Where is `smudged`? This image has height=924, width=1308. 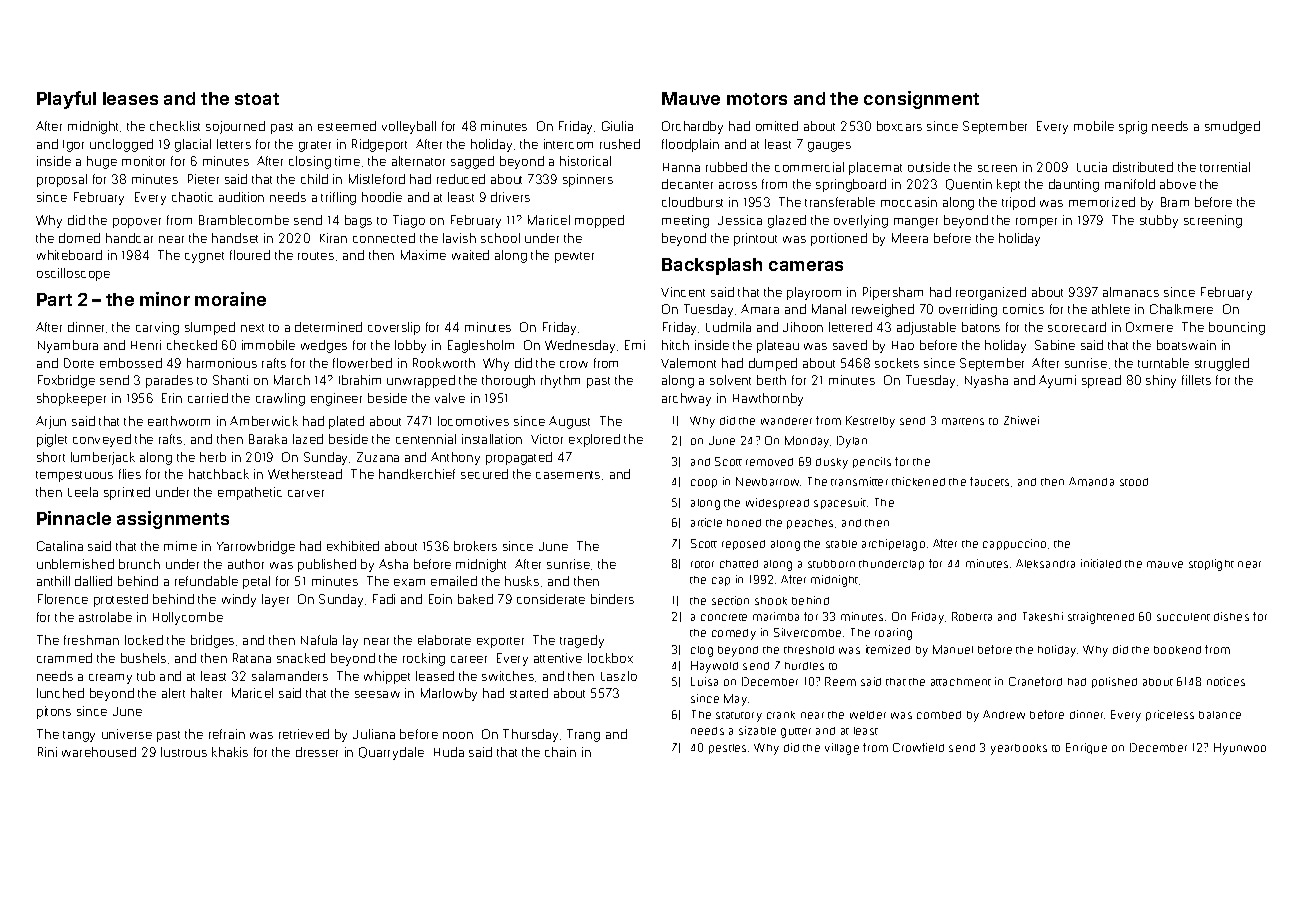
smudged is located at coordinates (1232, 127).
